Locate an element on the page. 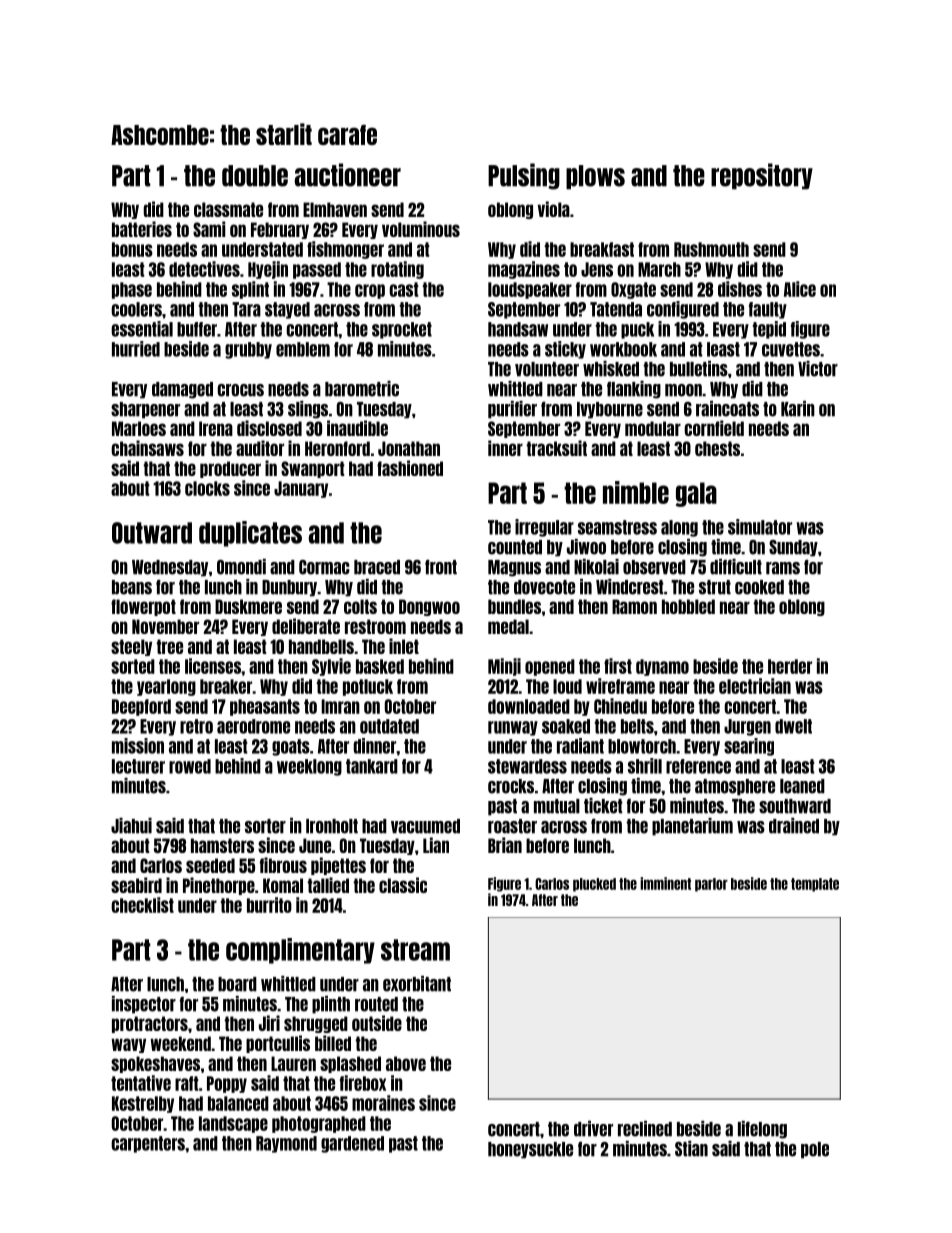  stream is located at coordinates (415, 950).
